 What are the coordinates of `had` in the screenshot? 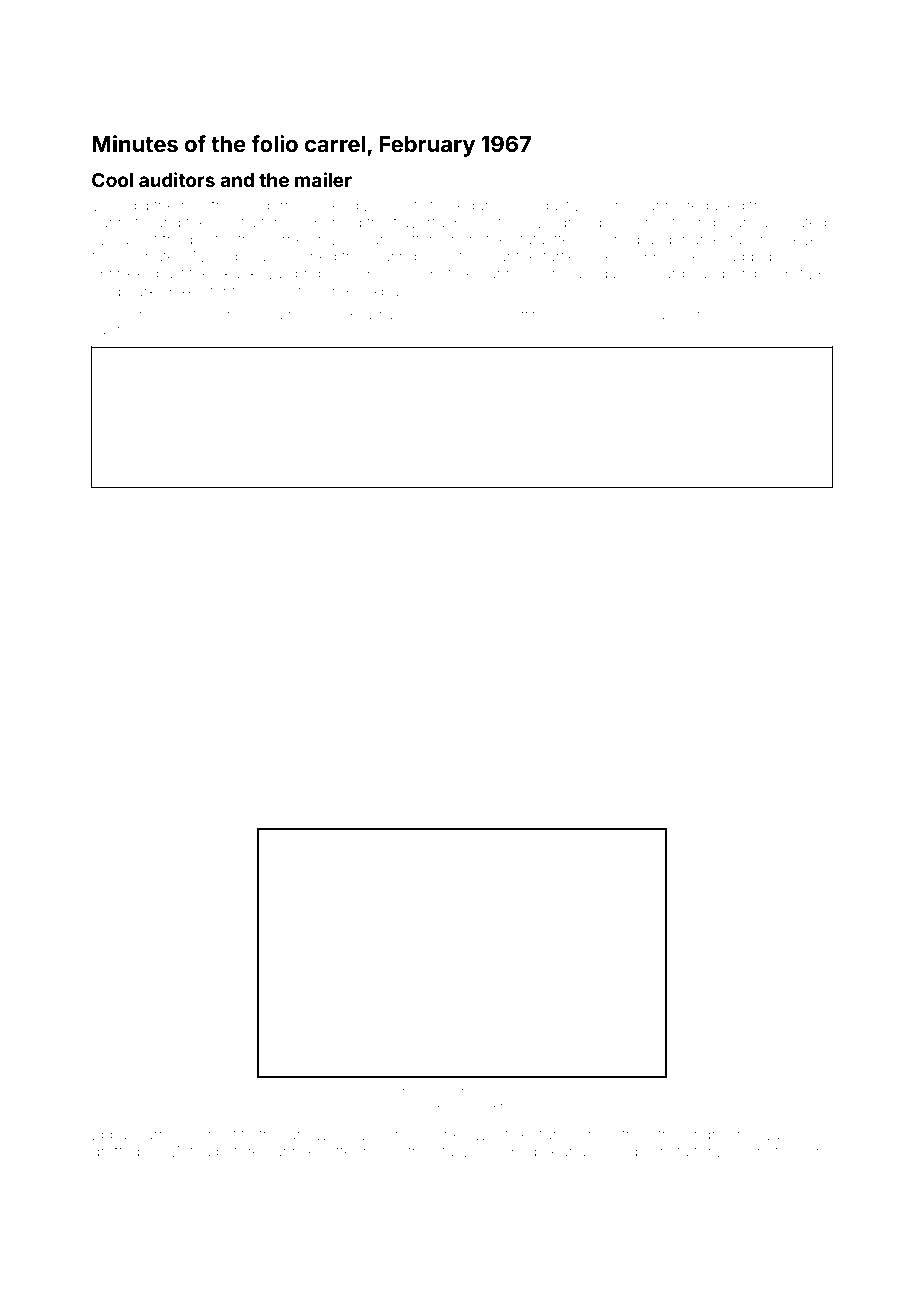 It's located at (310, 1092).
